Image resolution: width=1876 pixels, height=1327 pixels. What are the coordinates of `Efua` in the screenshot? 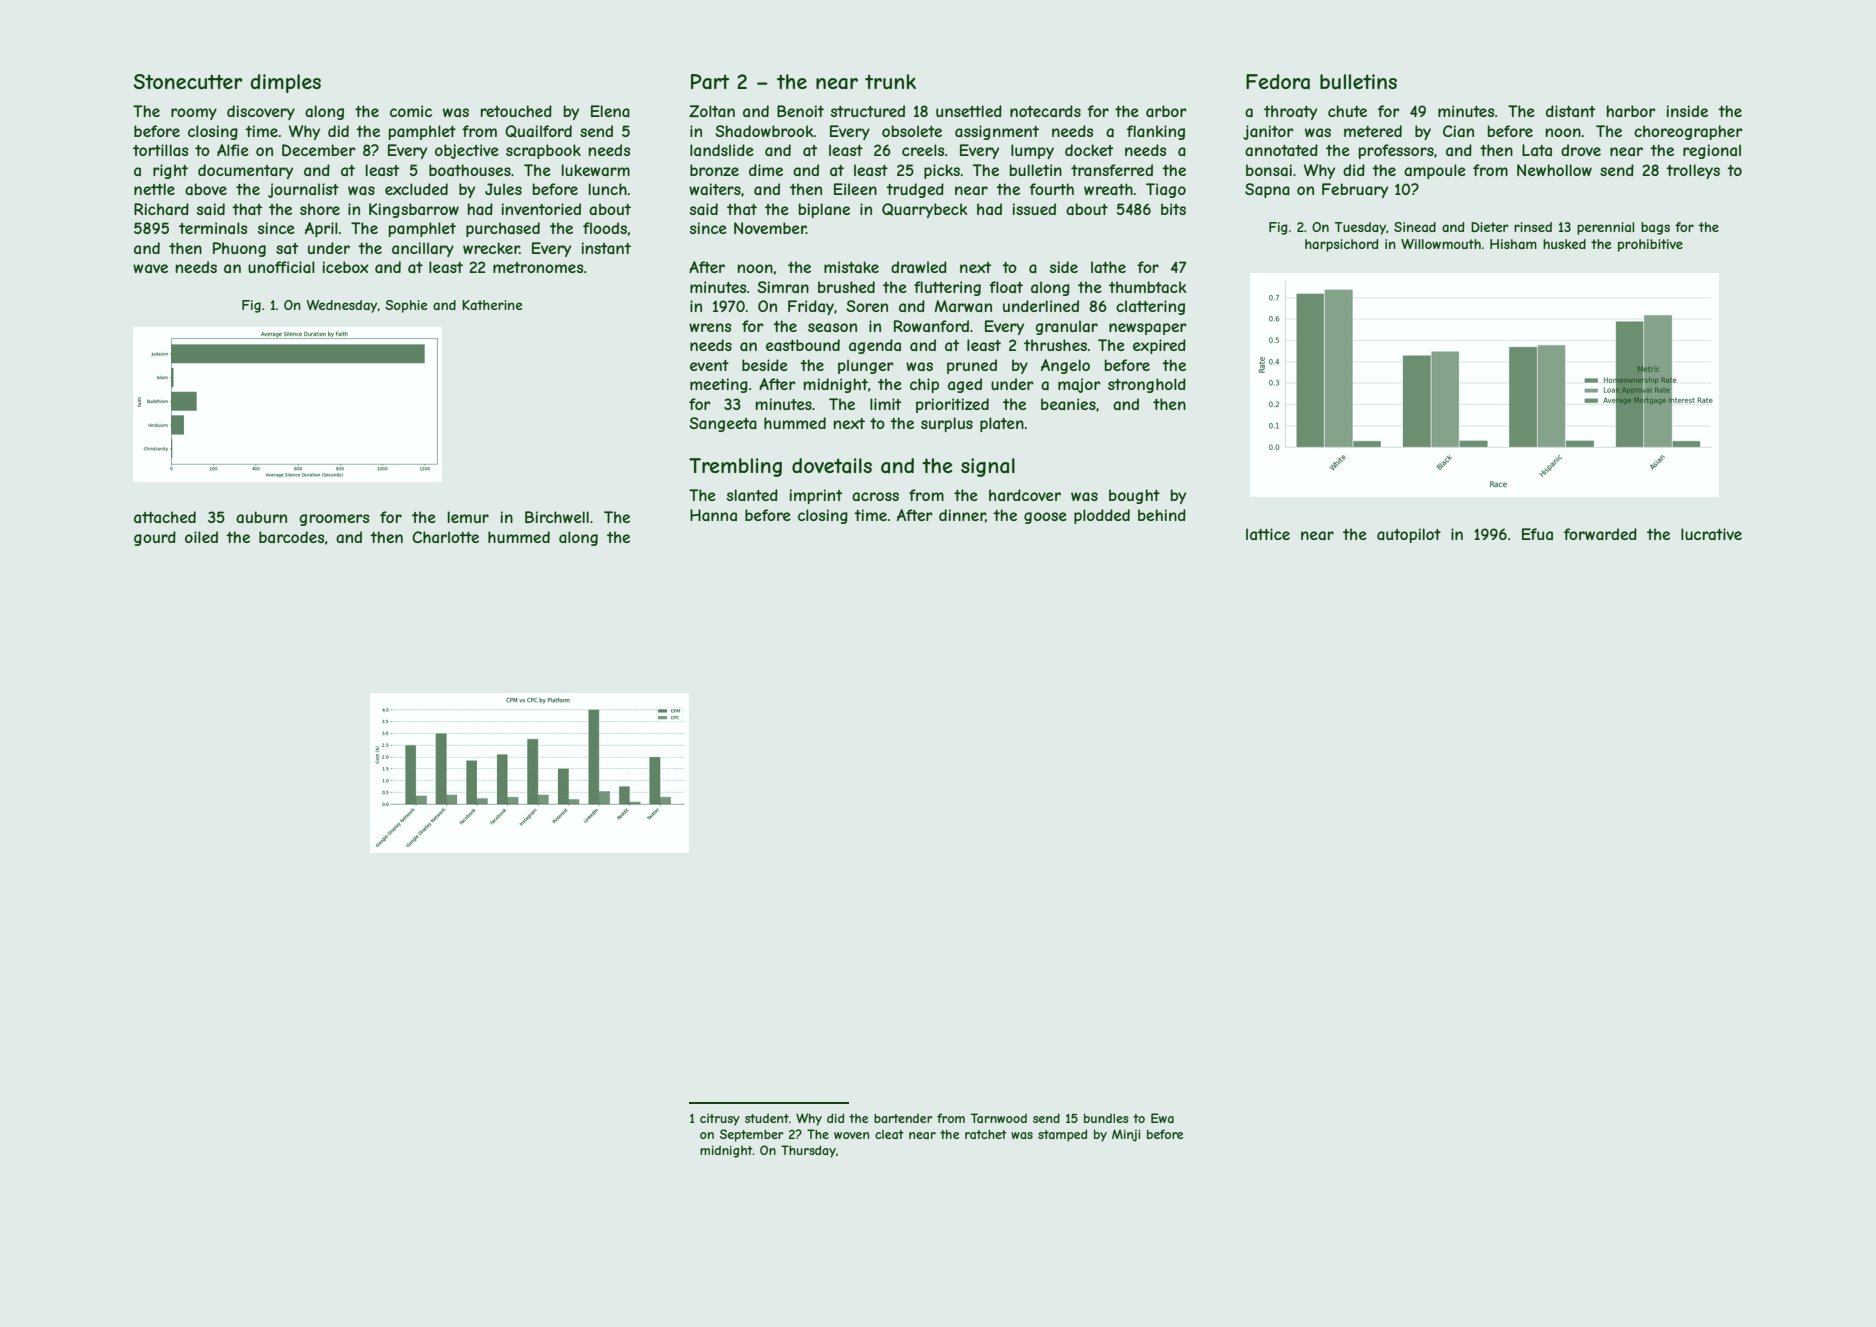 It's located at (1537, 534).
